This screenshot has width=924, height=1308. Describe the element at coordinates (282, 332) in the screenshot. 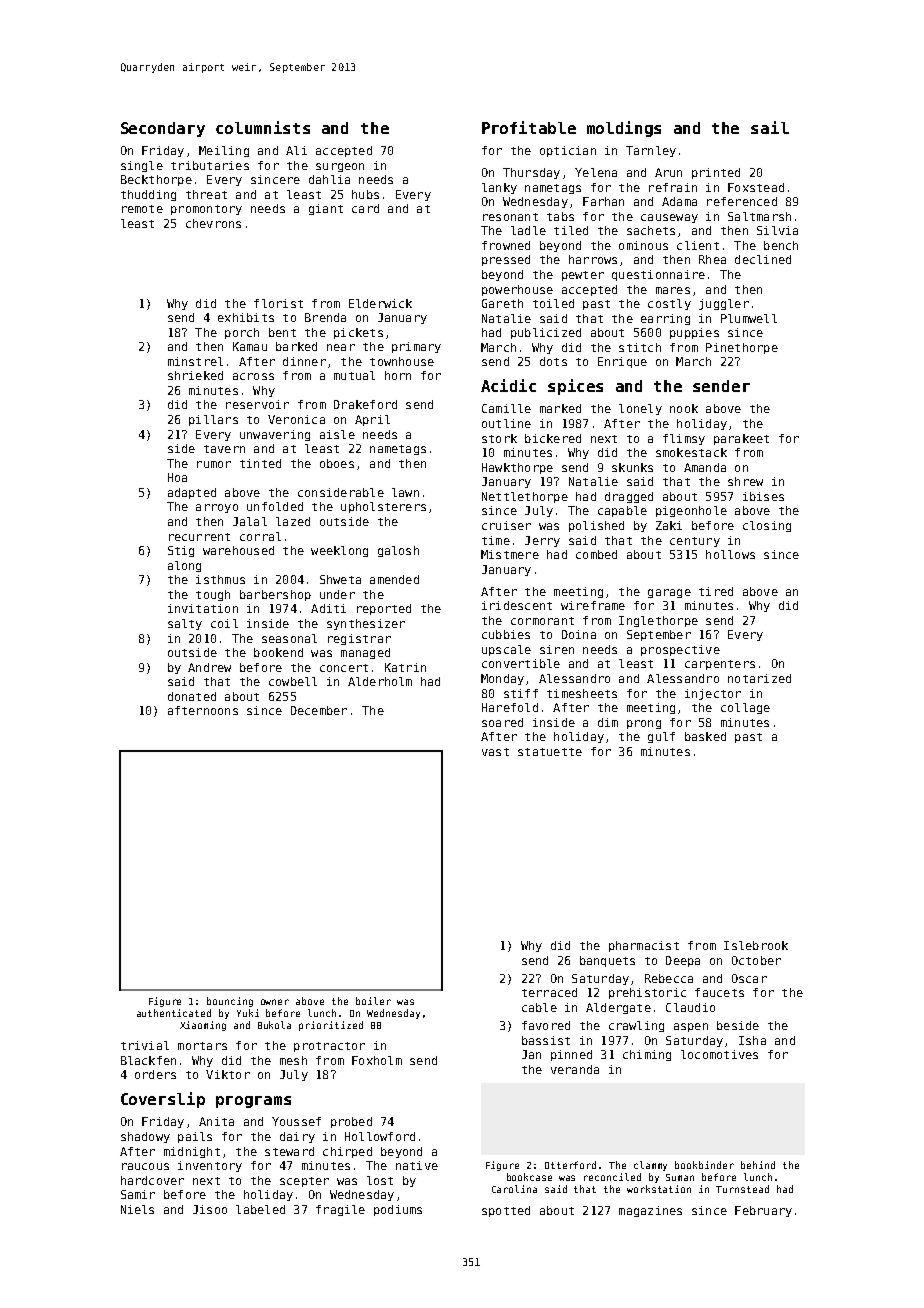

I see `bent` at that location.
